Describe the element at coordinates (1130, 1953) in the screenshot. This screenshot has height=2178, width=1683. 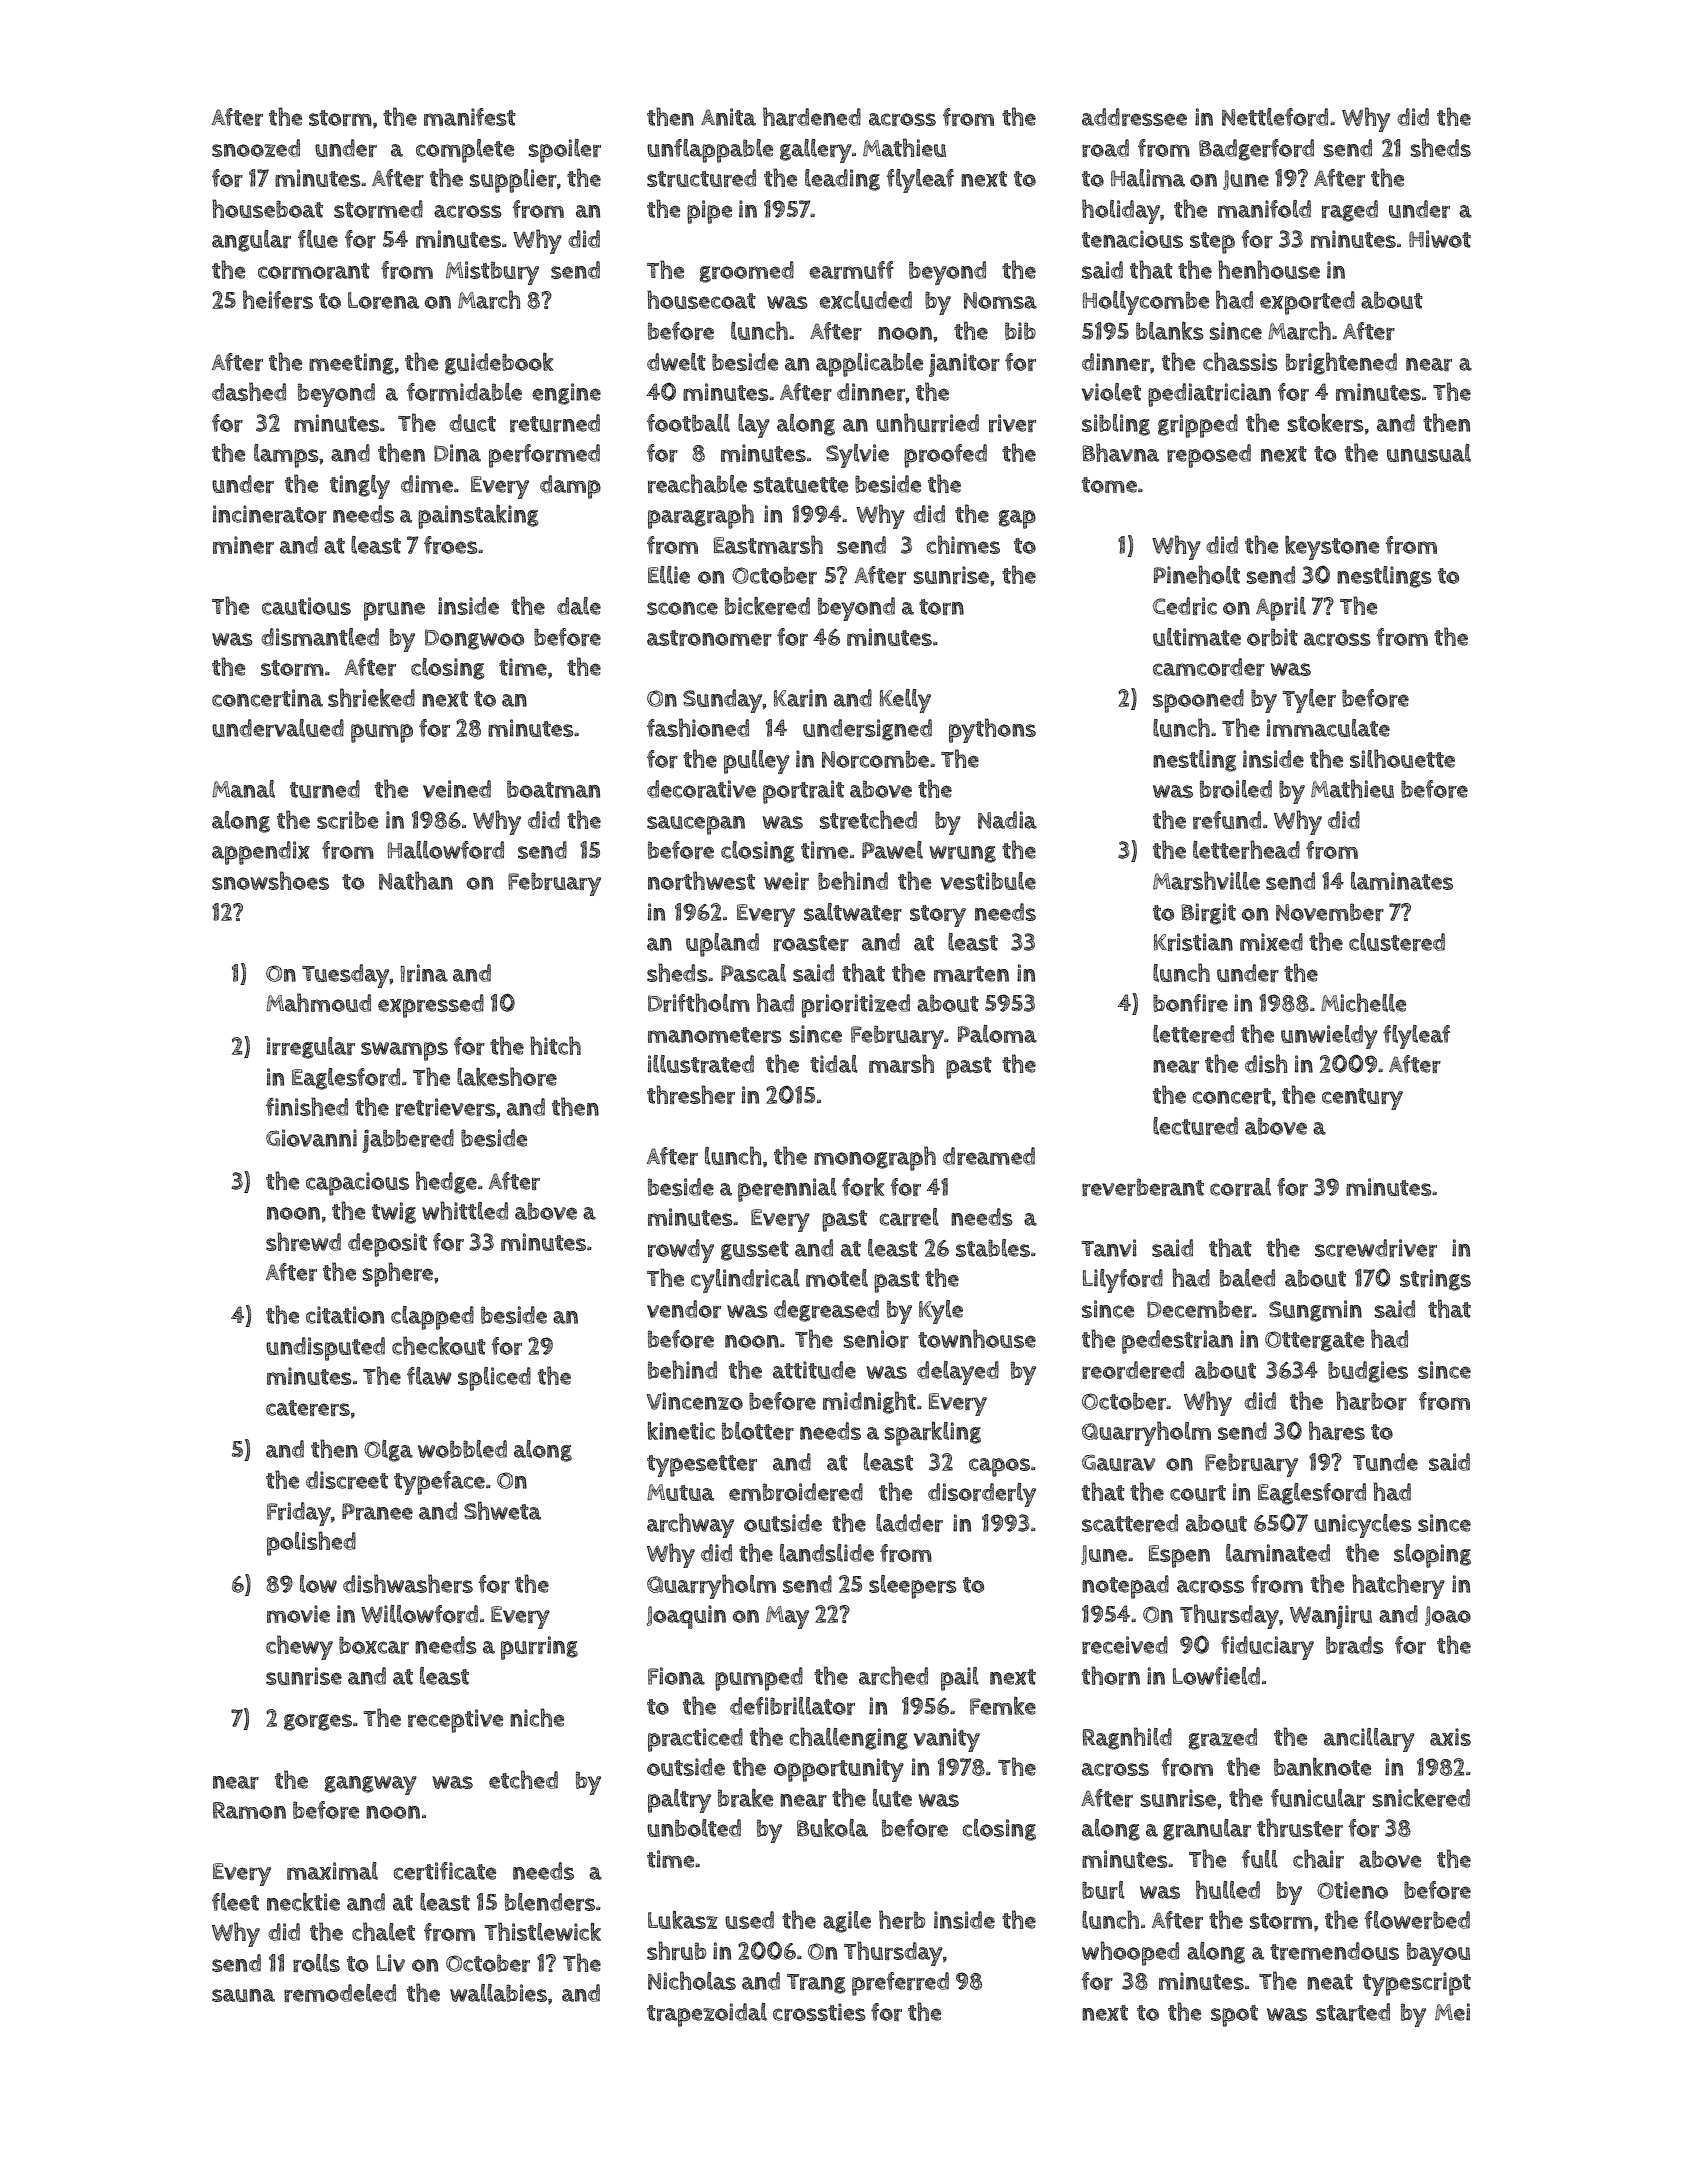
I see `whooped` at that location.
